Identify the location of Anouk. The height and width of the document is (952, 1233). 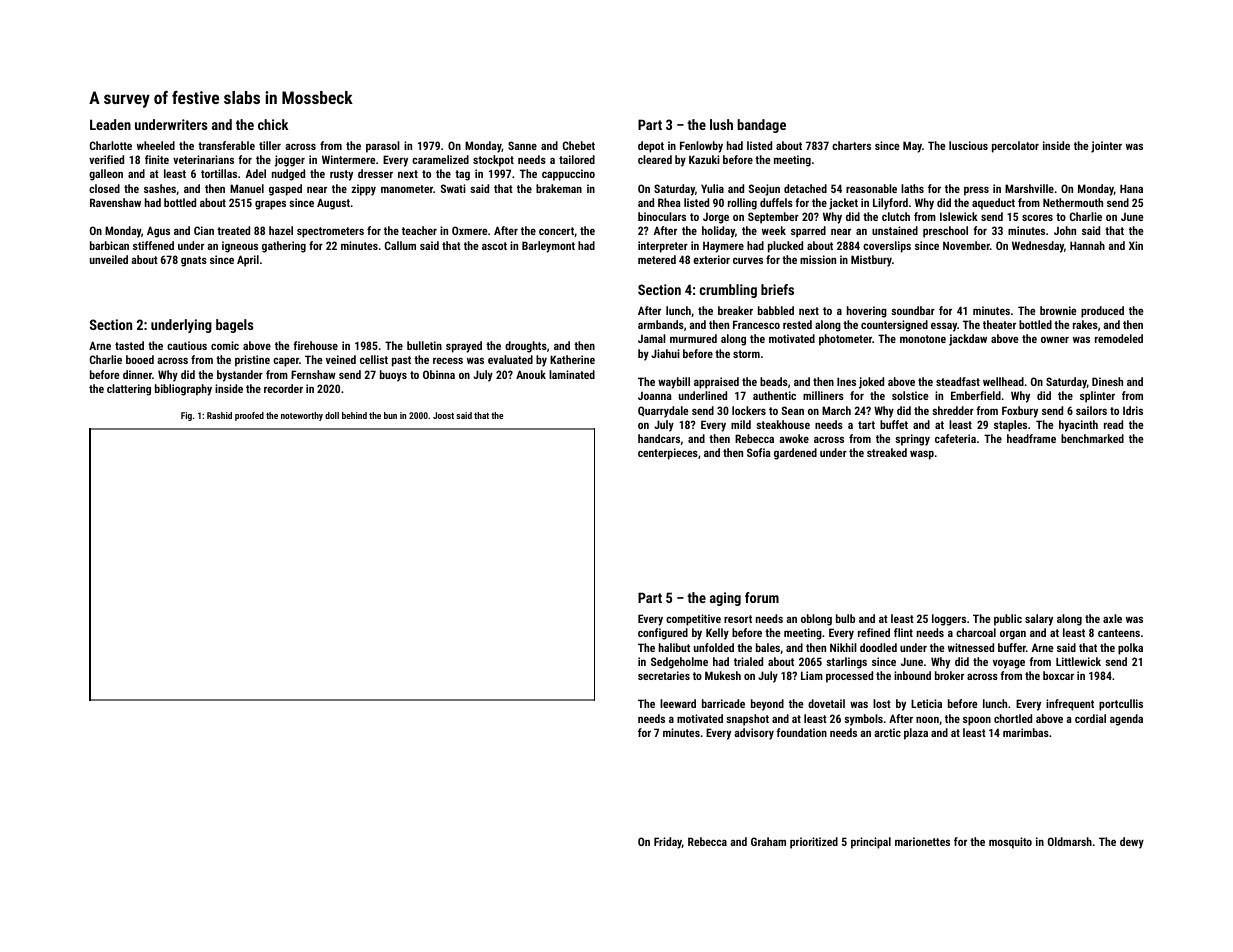
(531, 374).
